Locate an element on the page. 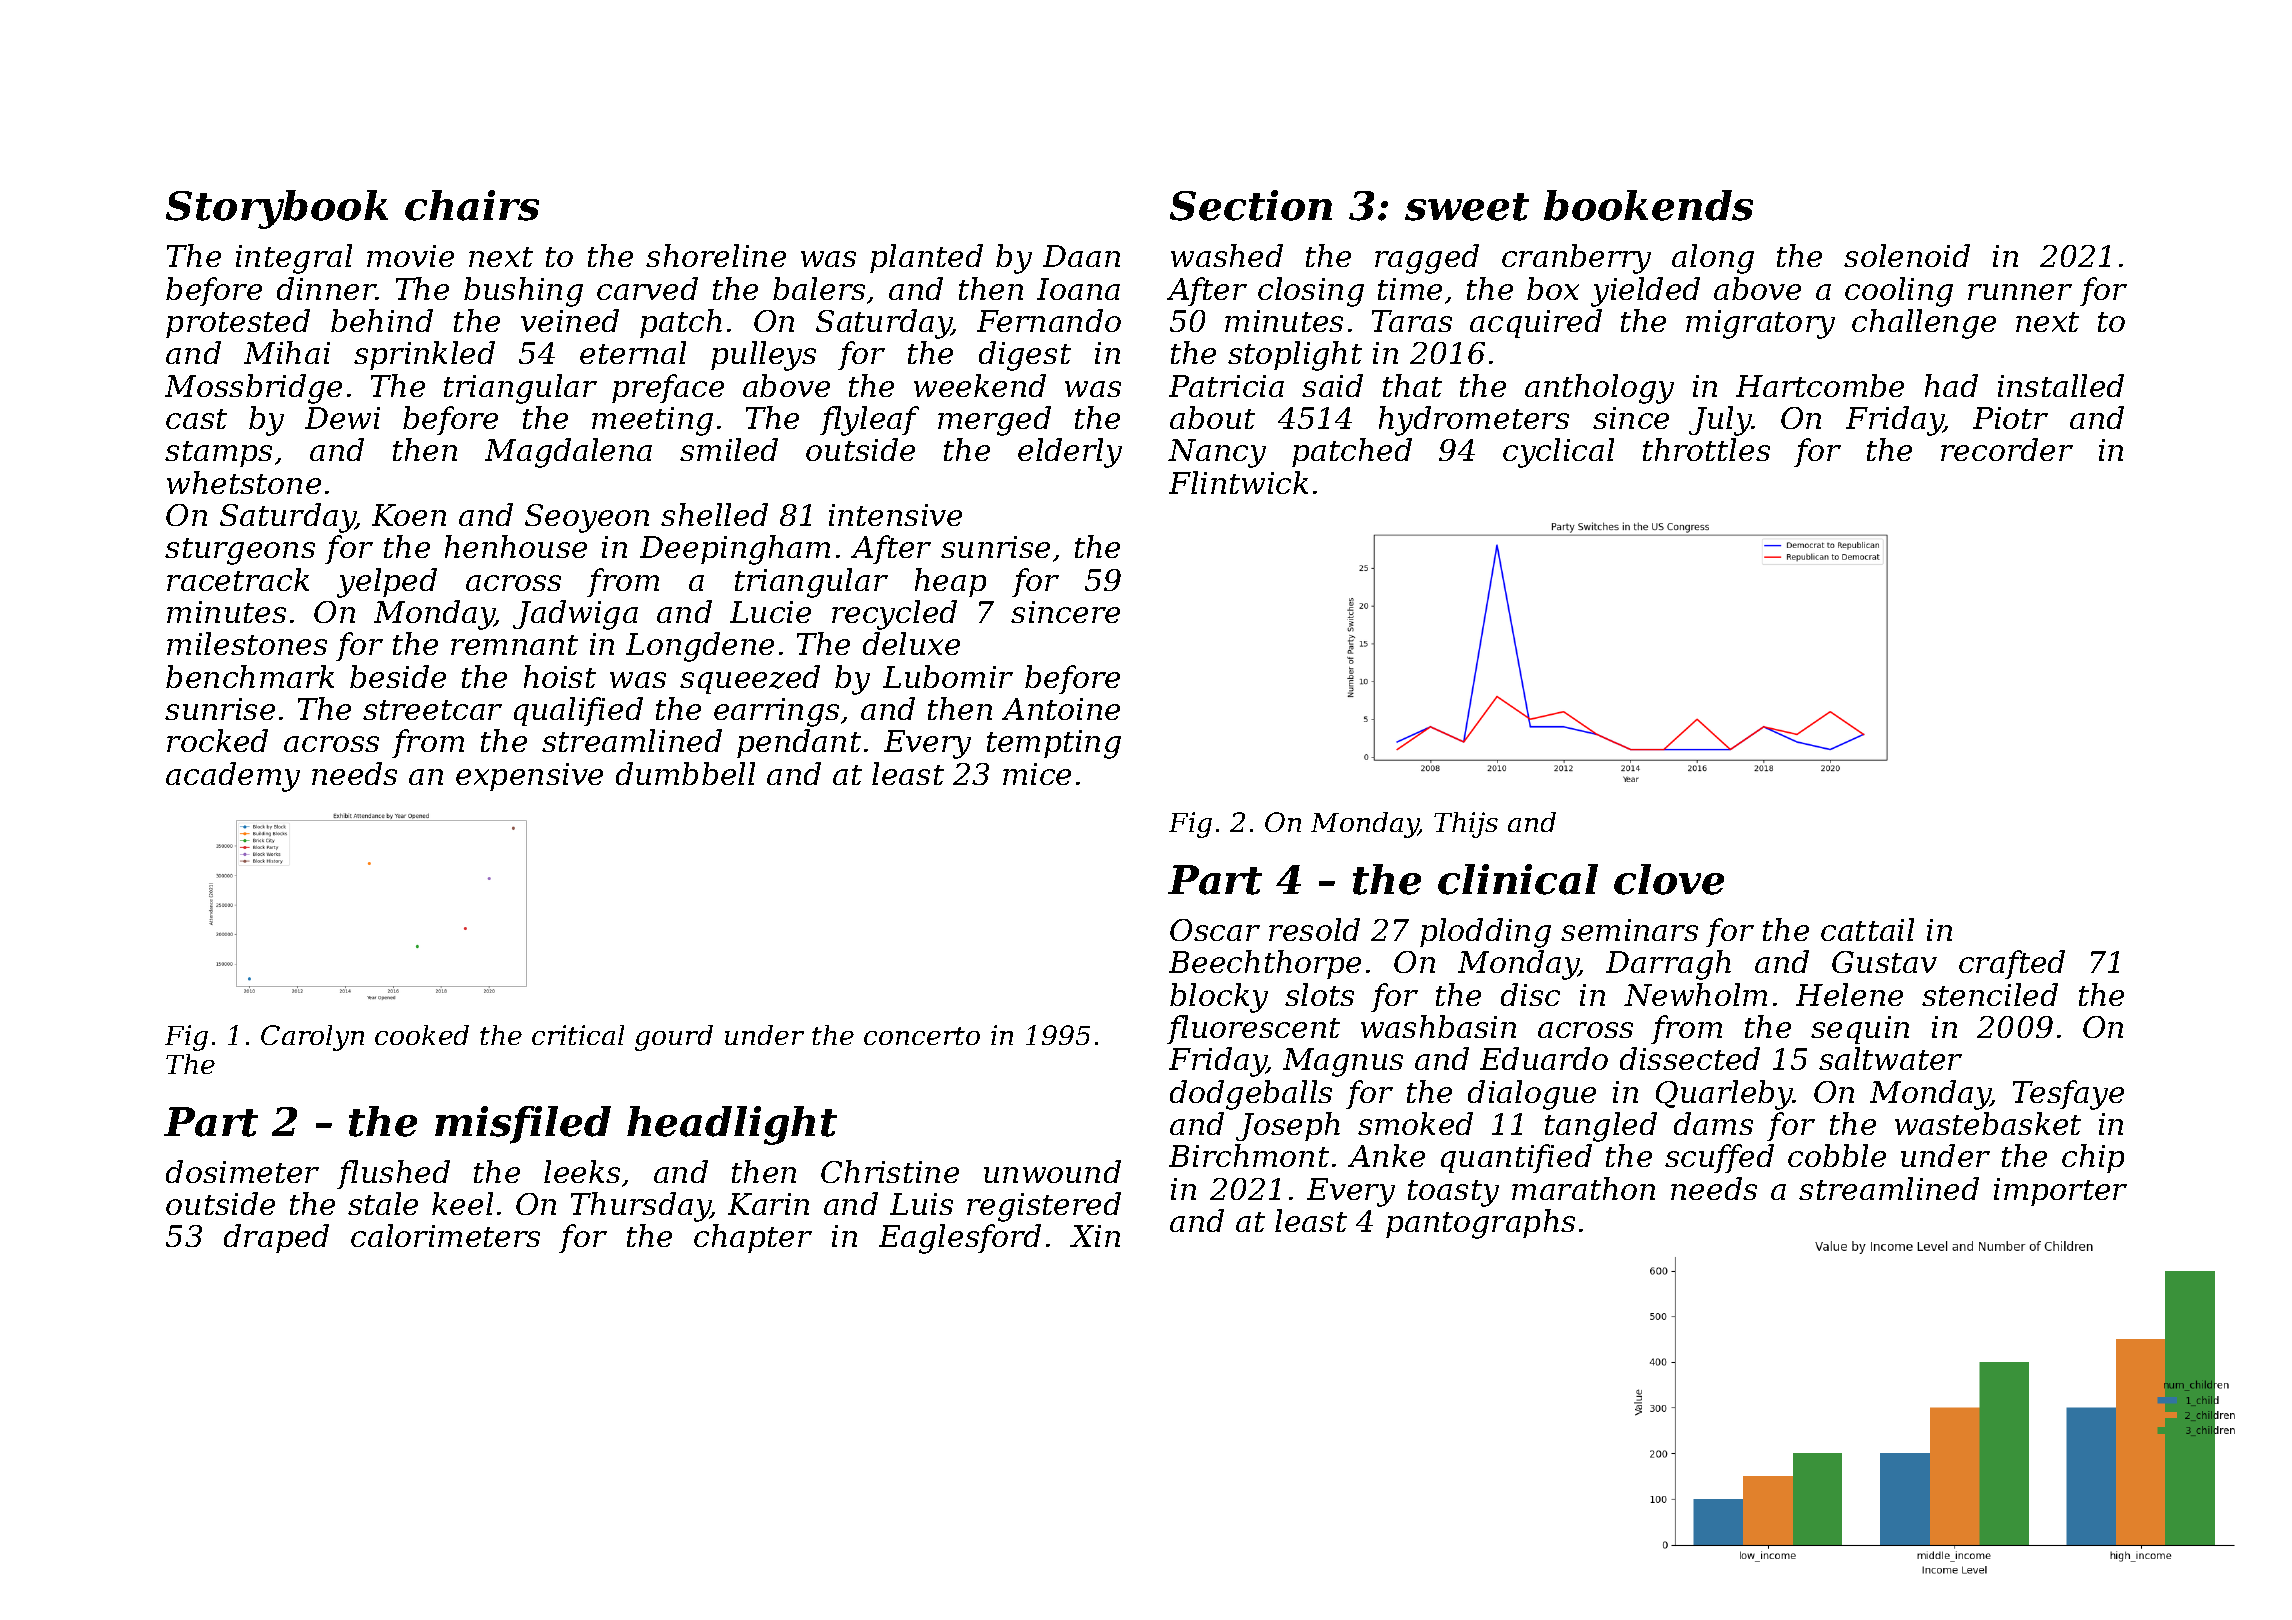 The width and height of the document is (2292, 1620). seminars is located at coordinates (1629, 930).
